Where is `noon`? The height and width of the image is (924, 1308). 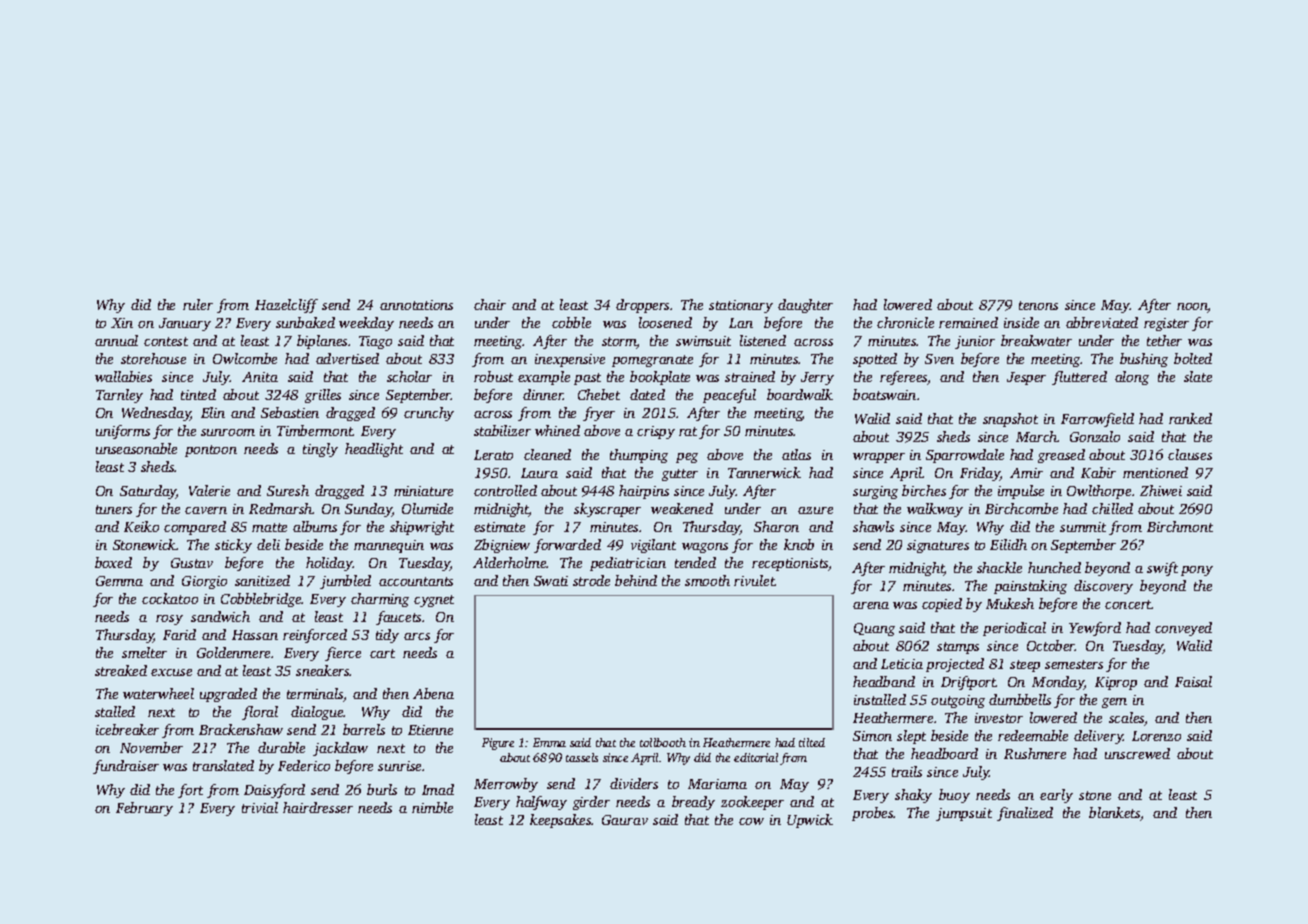 noon is located at coordinates (1192, 308).
